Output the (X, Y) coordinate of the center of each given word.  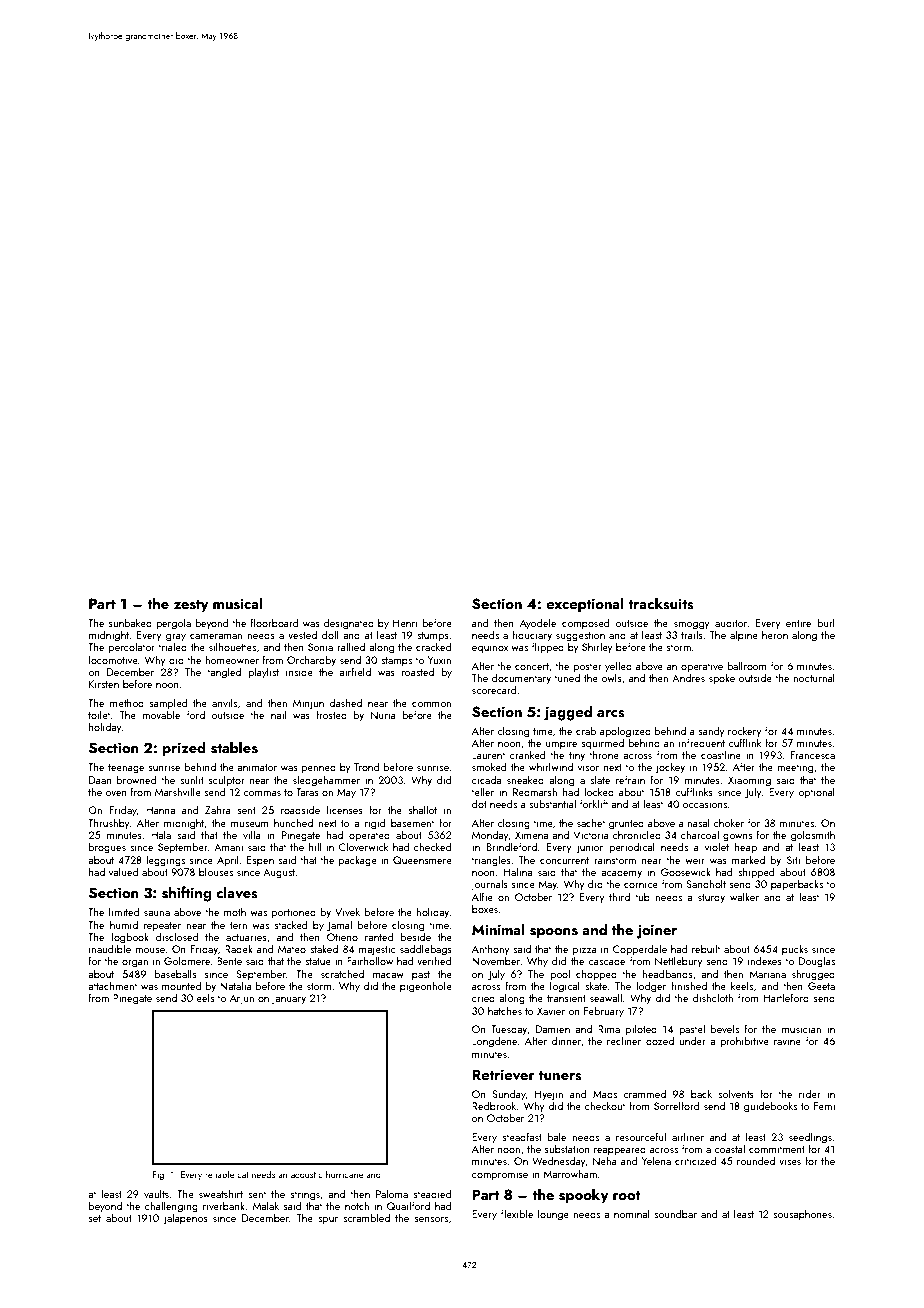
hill (315, 846)
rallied (351, 646)
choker (729, 822)
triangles (491, 861)
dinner (566, 1040)
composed (585, 623)
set (95, 1218)
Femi (824, 1106)
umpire (561, 744)
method (127, 702)
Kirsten (104, 684)
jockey (670, 768)
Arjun (242, 999)
